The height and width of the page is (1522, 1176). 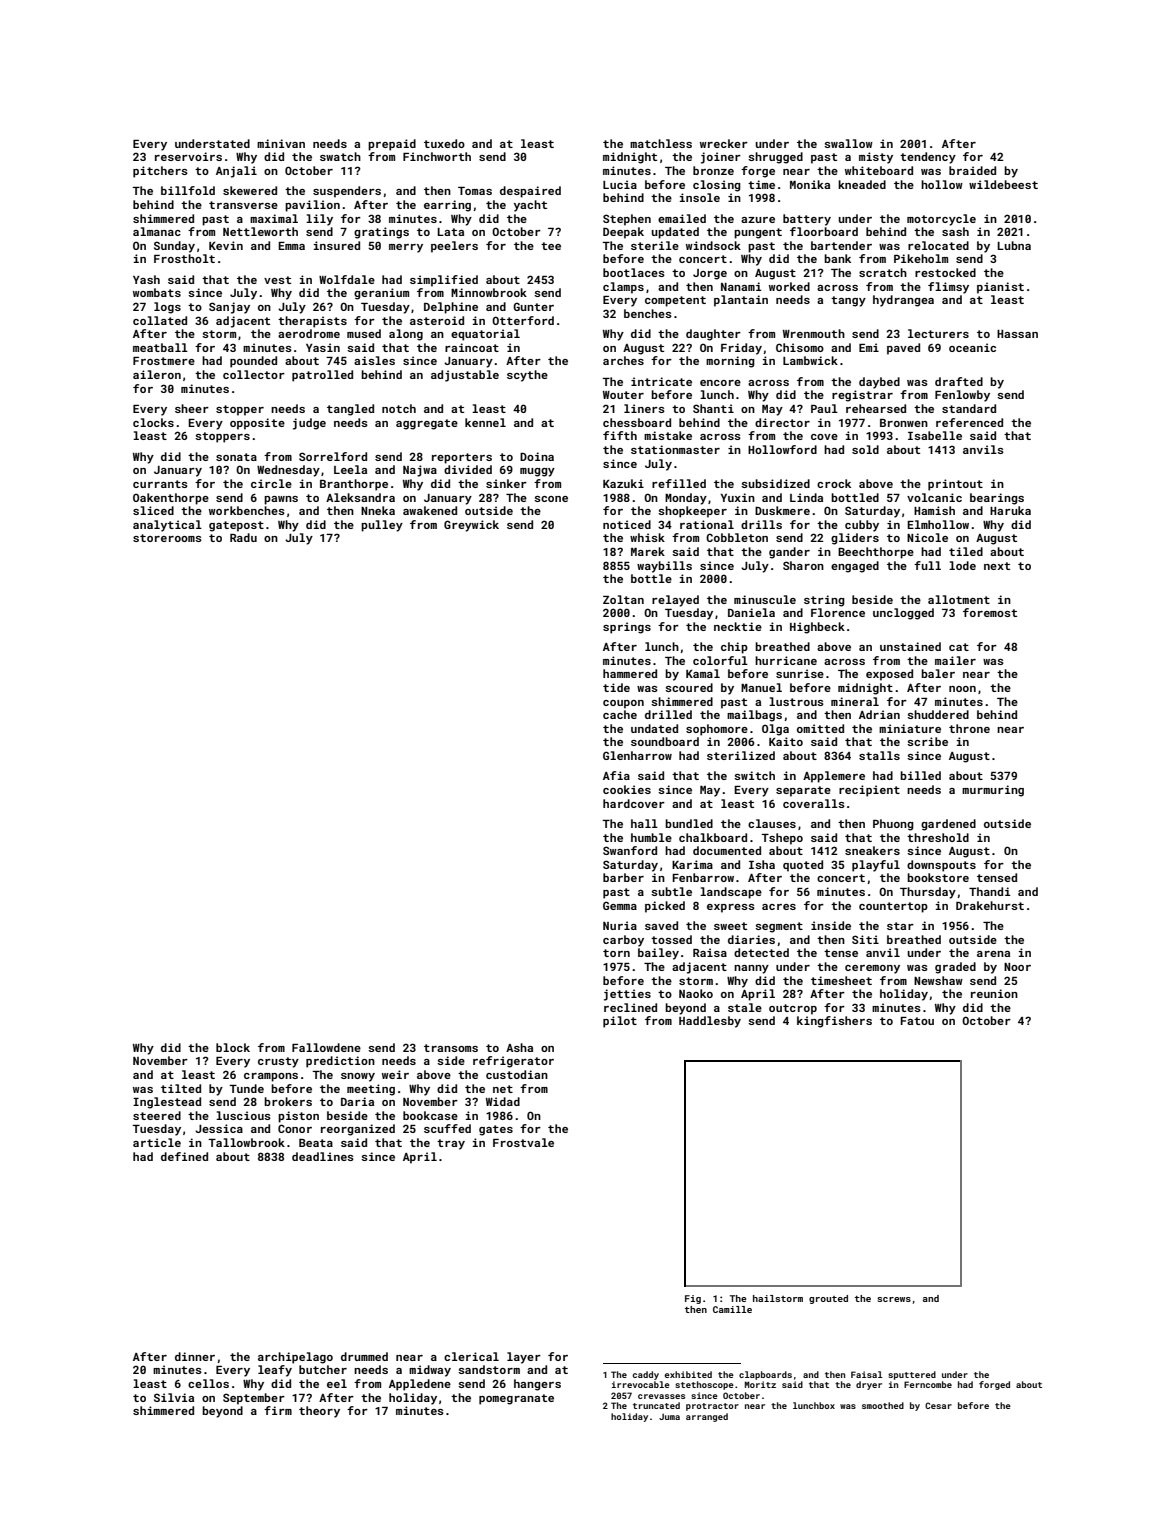 What do you see at coordinates (993, 791) in the page?
I see `murmuring` at bounding box center [993, 791].
